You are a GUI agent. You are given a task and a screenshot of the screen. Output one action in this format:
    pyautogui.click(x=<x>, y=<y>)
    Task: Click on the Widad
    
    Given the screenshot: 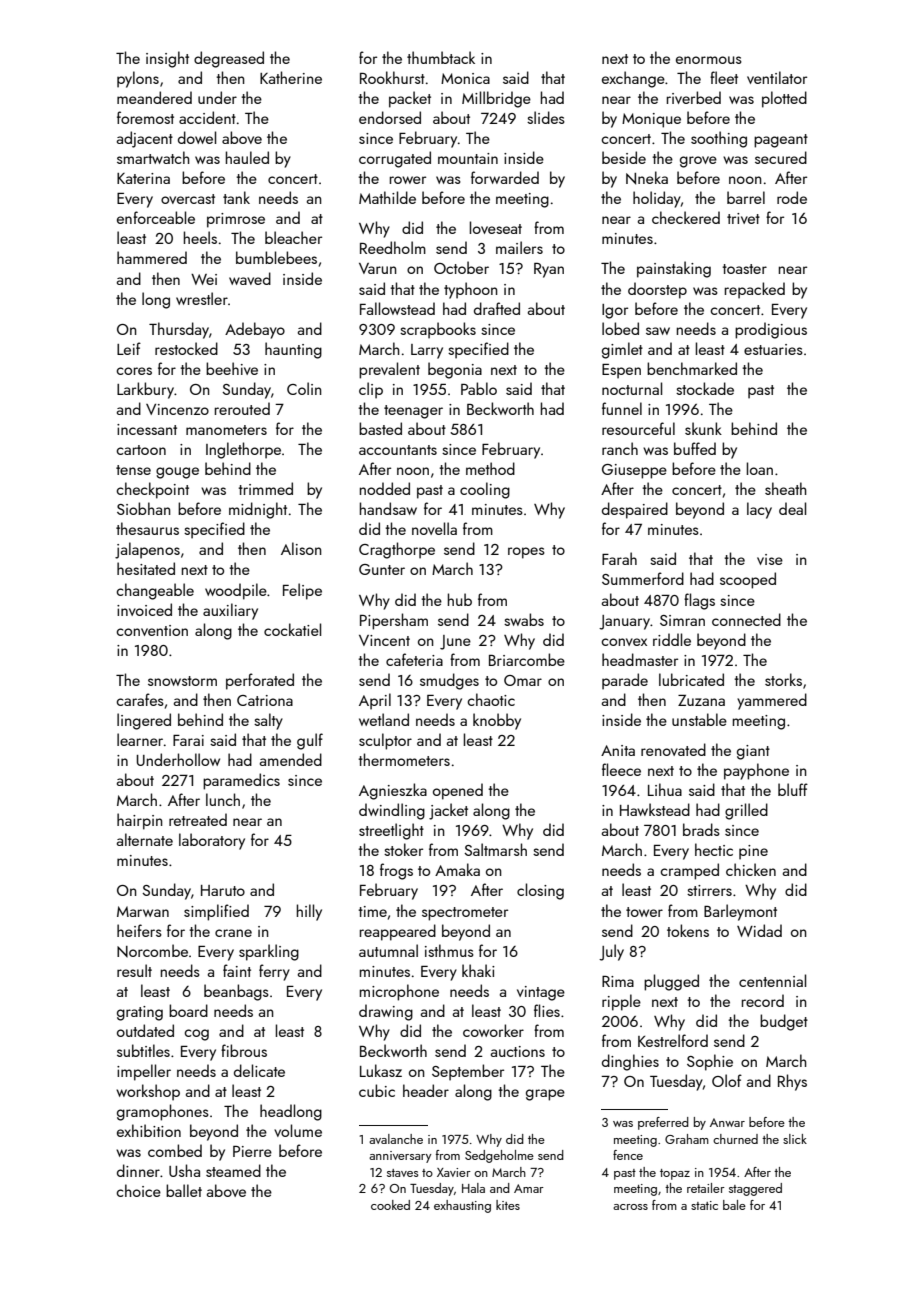 What is the action you would take?
    pyautogui.click(x=759, y=930)
